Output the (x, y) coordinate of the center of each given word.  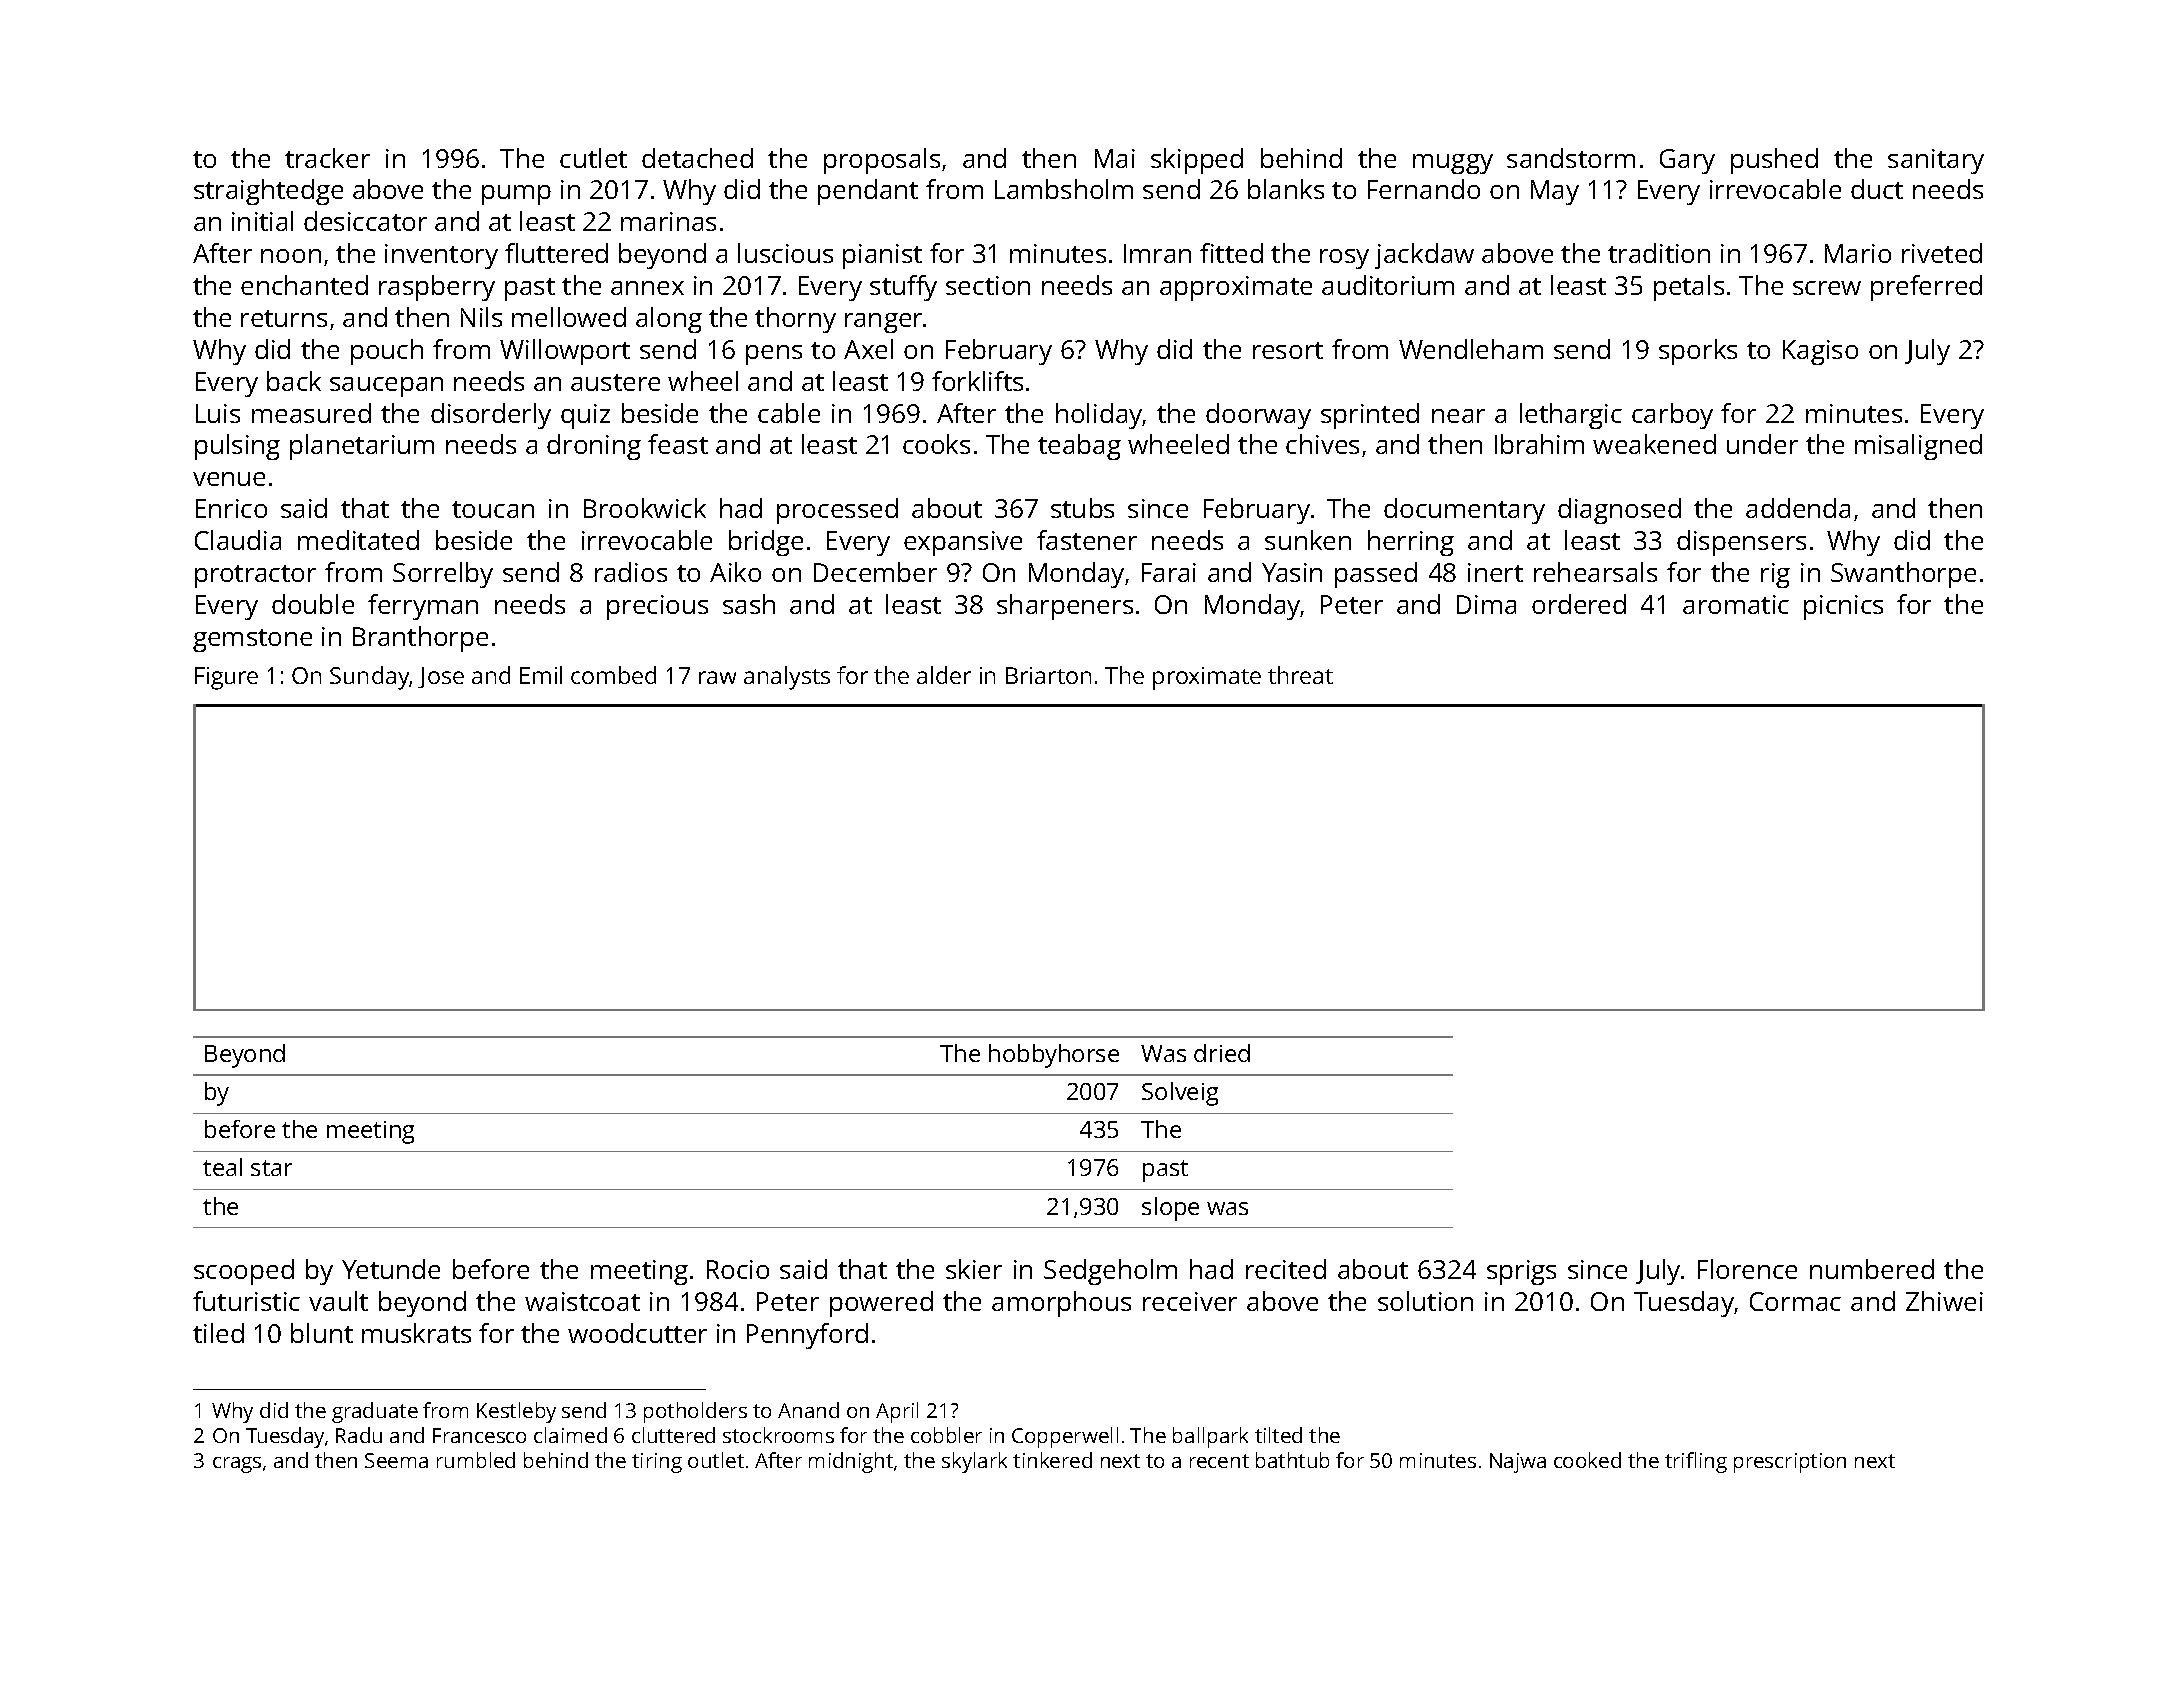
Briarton (1048, 675)
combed (613, 675)
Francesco (479, 1435)
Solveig (1180, 1094)
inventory (441, 256)
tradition (1659, 253)
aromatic (1736, 604)
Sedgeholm (1110, 1272)
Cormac (1795, 1301)
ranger (883, 323)
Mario (1858, 253)
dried (1222, 1053)
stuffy (903, 288)
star (271, 1168)
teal (222, 1167)
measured (311, 413)
